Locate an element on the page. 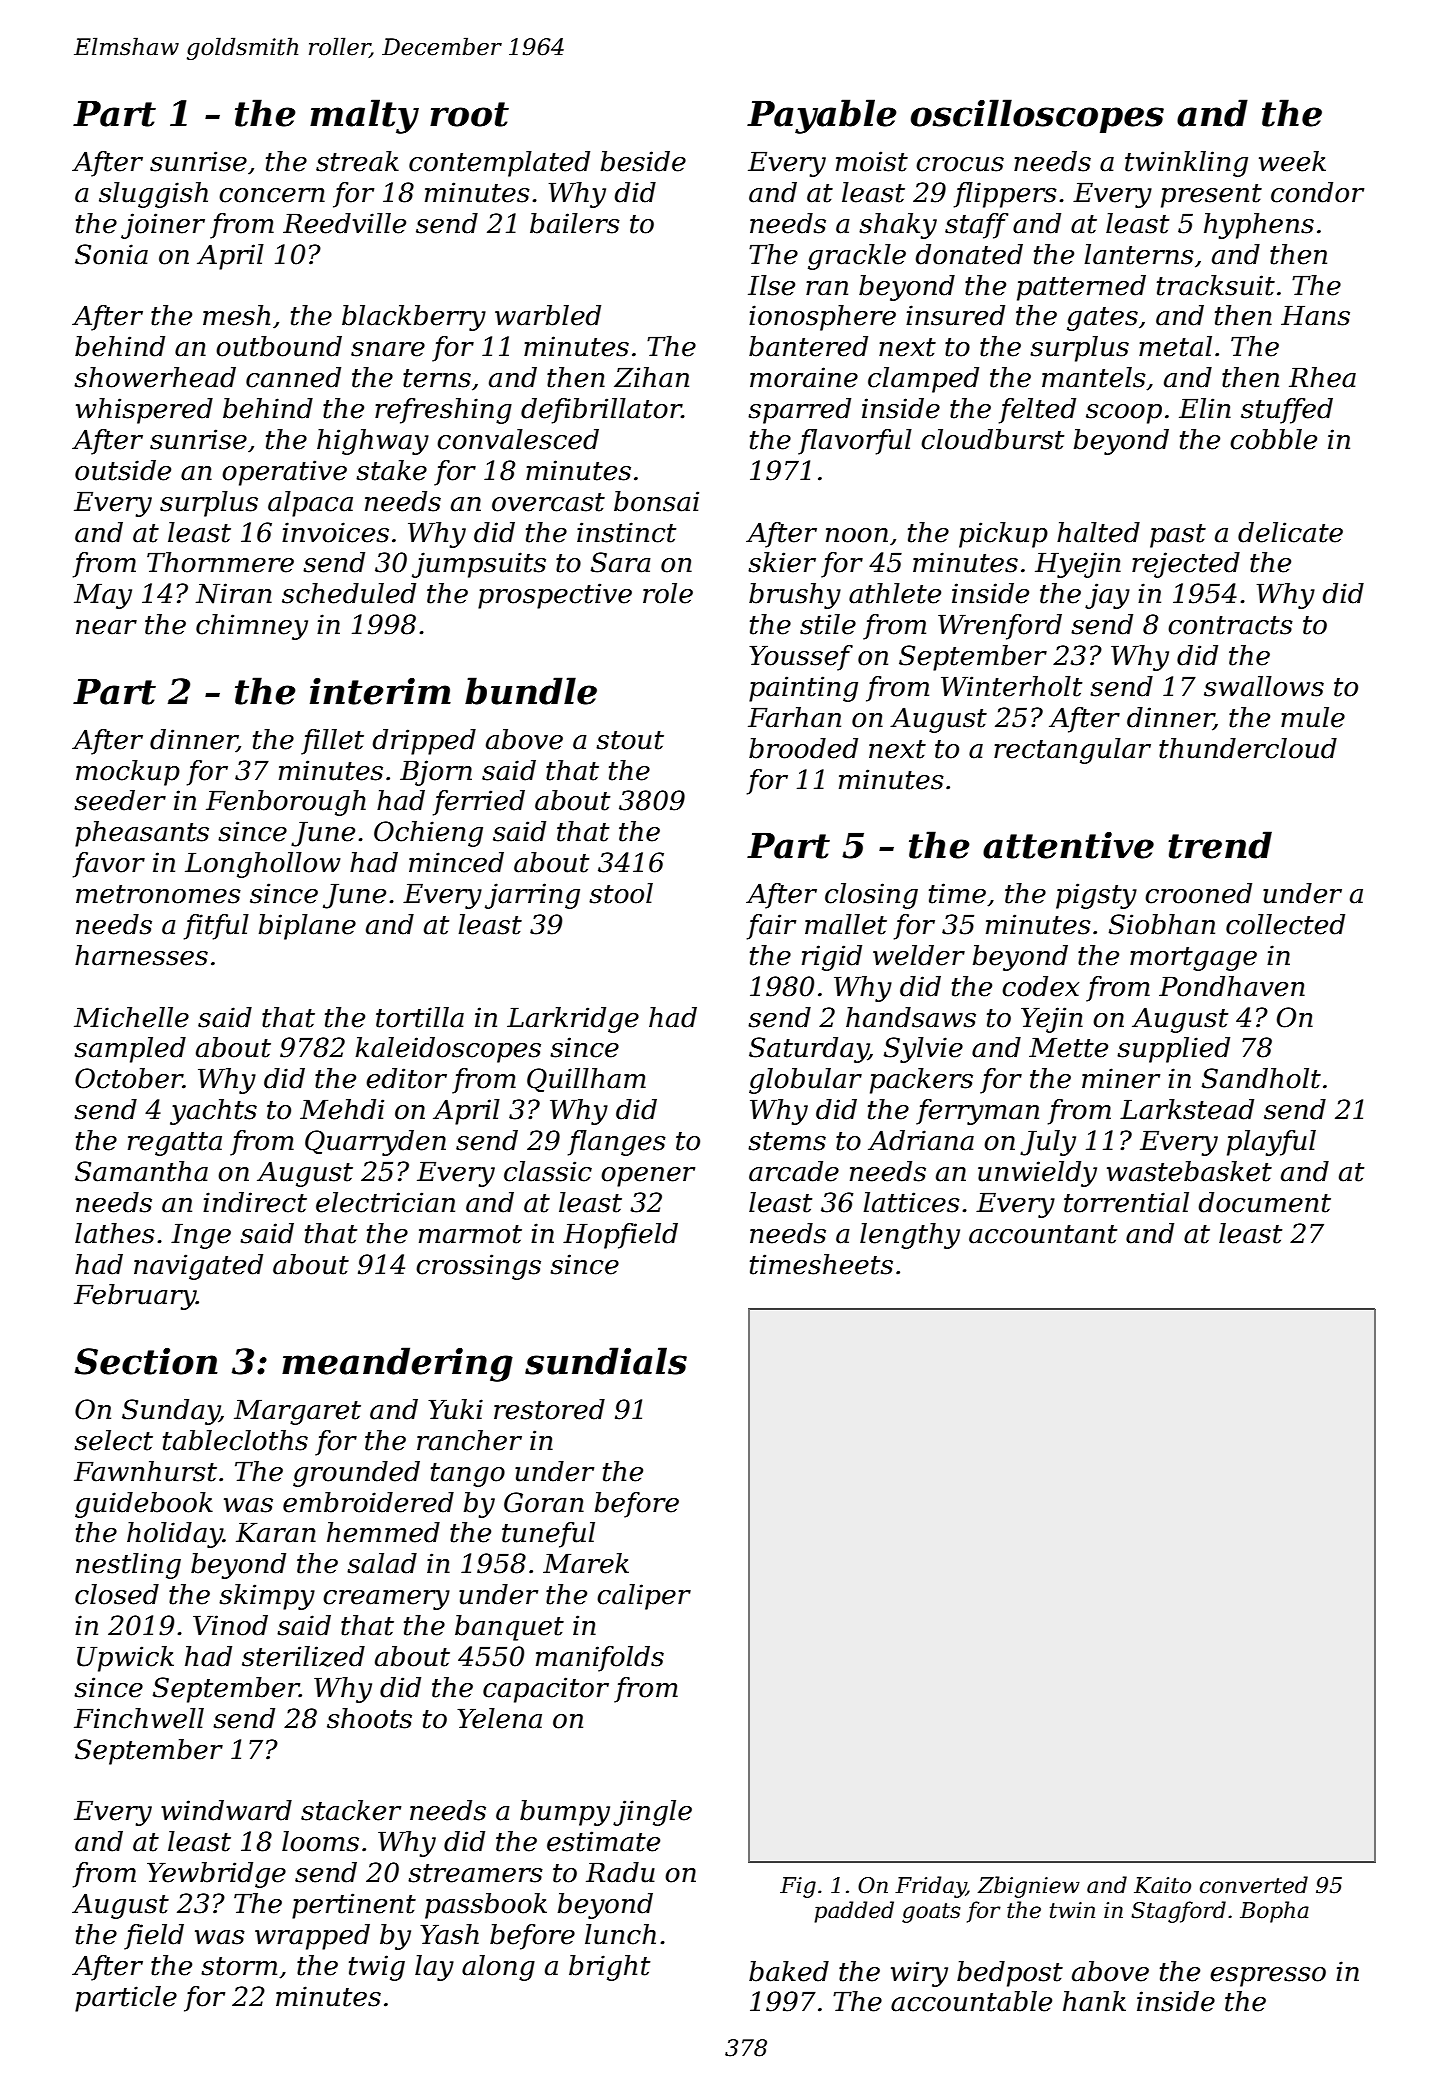  malty is located at coordinates (364, 116).
